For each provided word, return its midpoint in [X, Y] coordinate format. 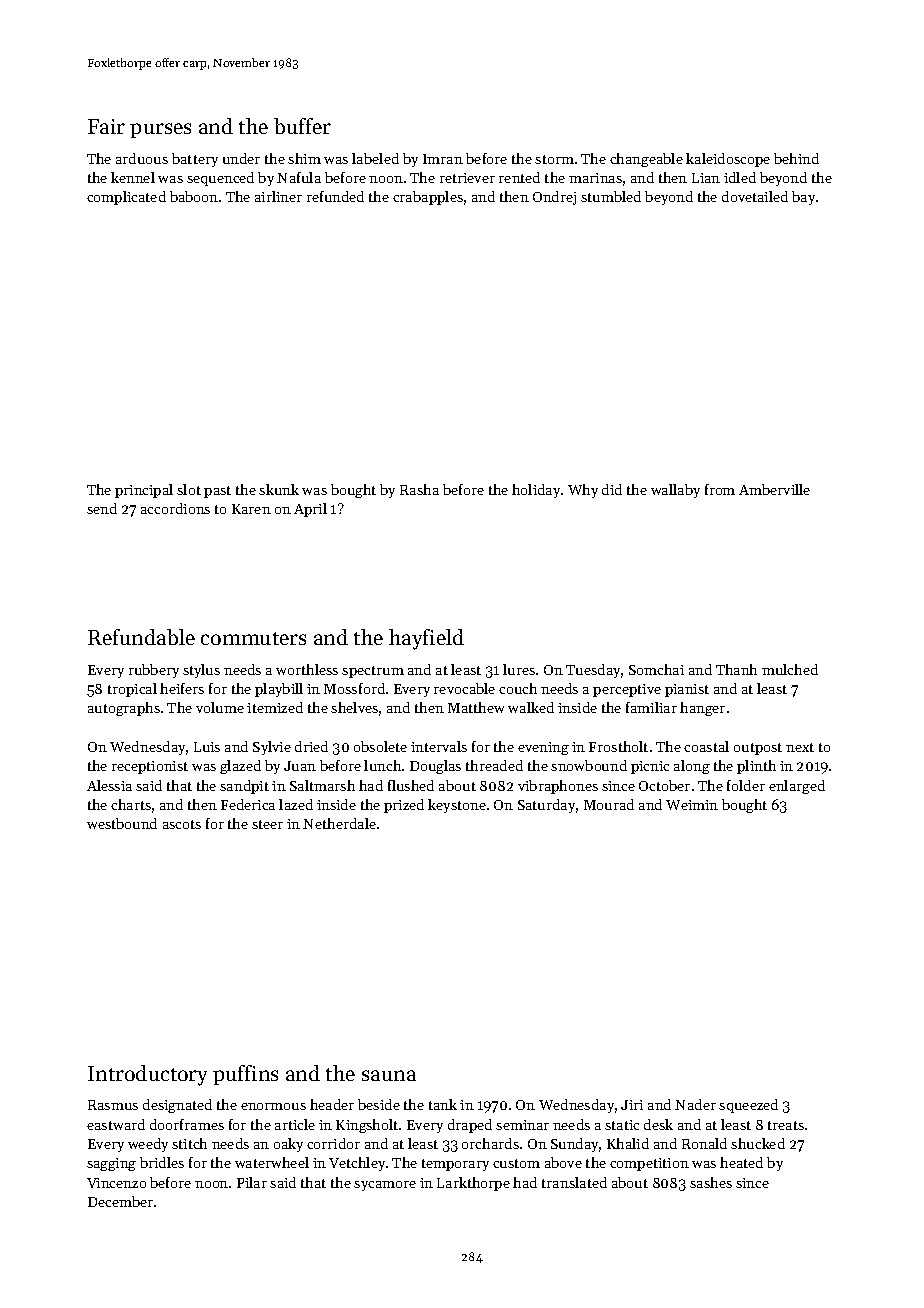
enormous [273, 1106]
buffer [302, 126]
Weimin [692, 805]
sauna [389, 1075]
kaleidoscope [728, 160]
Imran [443, 159]
